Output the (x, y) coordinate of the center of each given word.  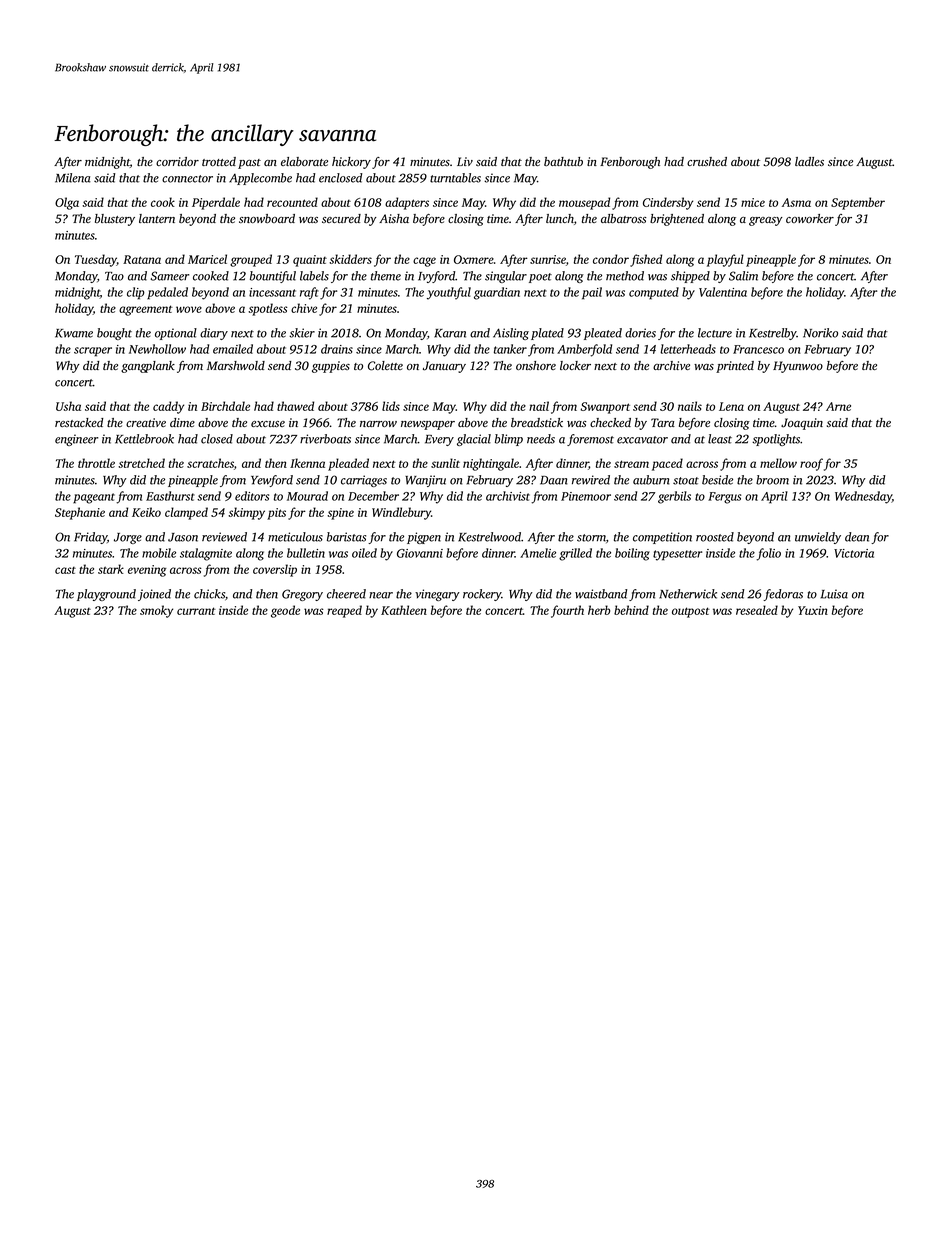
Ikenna (307, 463)
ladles (809, 161)
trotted (219, 161)
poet (540, 278)
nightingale (491, 464)
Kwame (74, 333)
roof (811, 464)
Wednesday (863, 497)
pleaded (348, 464)
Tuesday (96, 260)
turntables (455, 178)
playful (725, 260)
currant (196, 611)
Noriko (820, 333)
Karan (450, 333)
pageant (94, 498)
